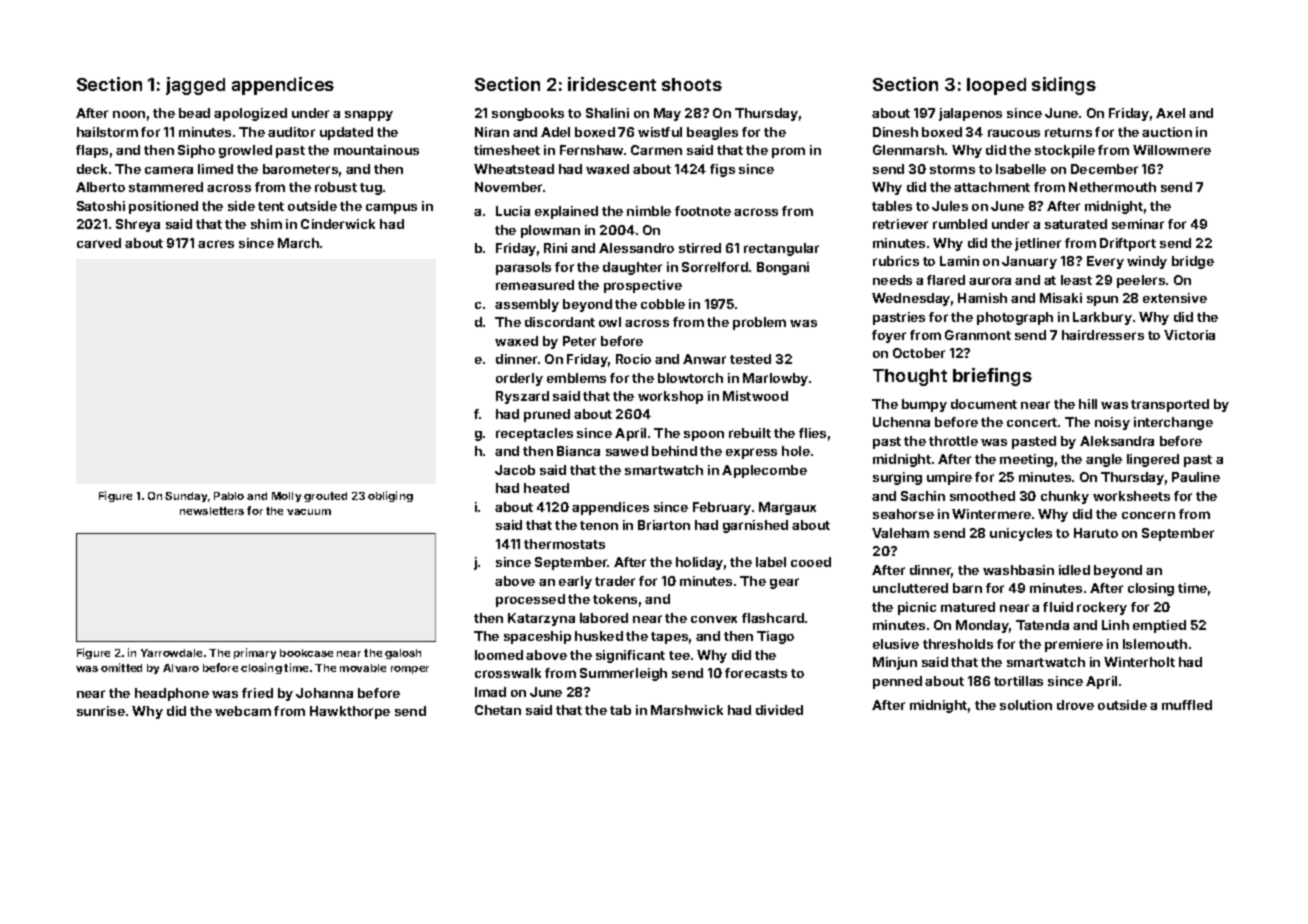  What do you see at coordinates (1064, 86) in the document?
I see `sidings` at bounding box center [1064, 86].
